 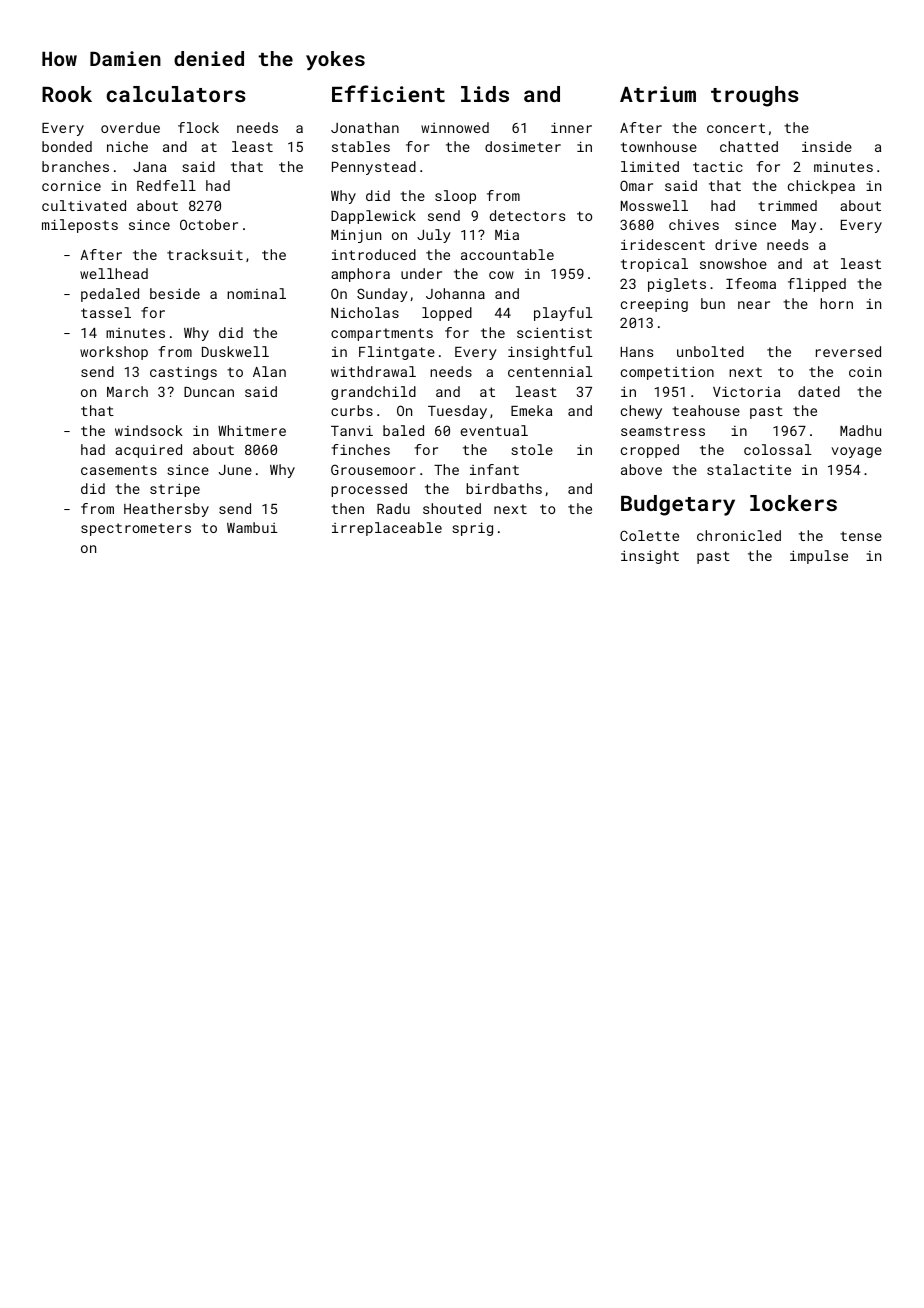 I want to click on pedaled, so click(x=110, y=295).
